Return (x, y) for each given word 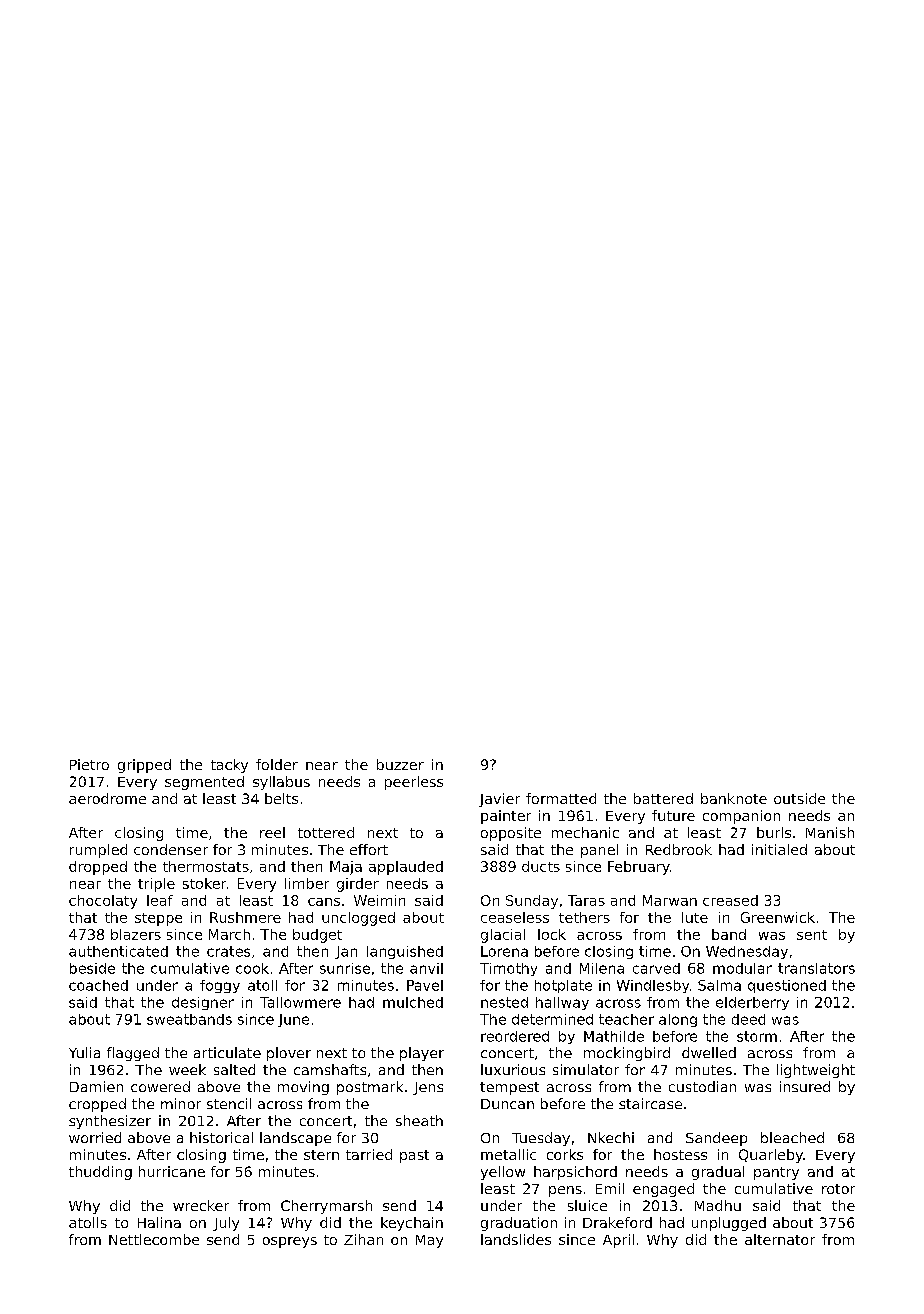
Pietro (89, 764)
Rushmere (245, 917)
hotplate (563, 986)
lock (552, 934)
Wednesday (747, 952)
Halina (159, 1222)
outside (799, 798)
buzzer (400, 764)
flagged (133, 1054)
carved (656, 968)
